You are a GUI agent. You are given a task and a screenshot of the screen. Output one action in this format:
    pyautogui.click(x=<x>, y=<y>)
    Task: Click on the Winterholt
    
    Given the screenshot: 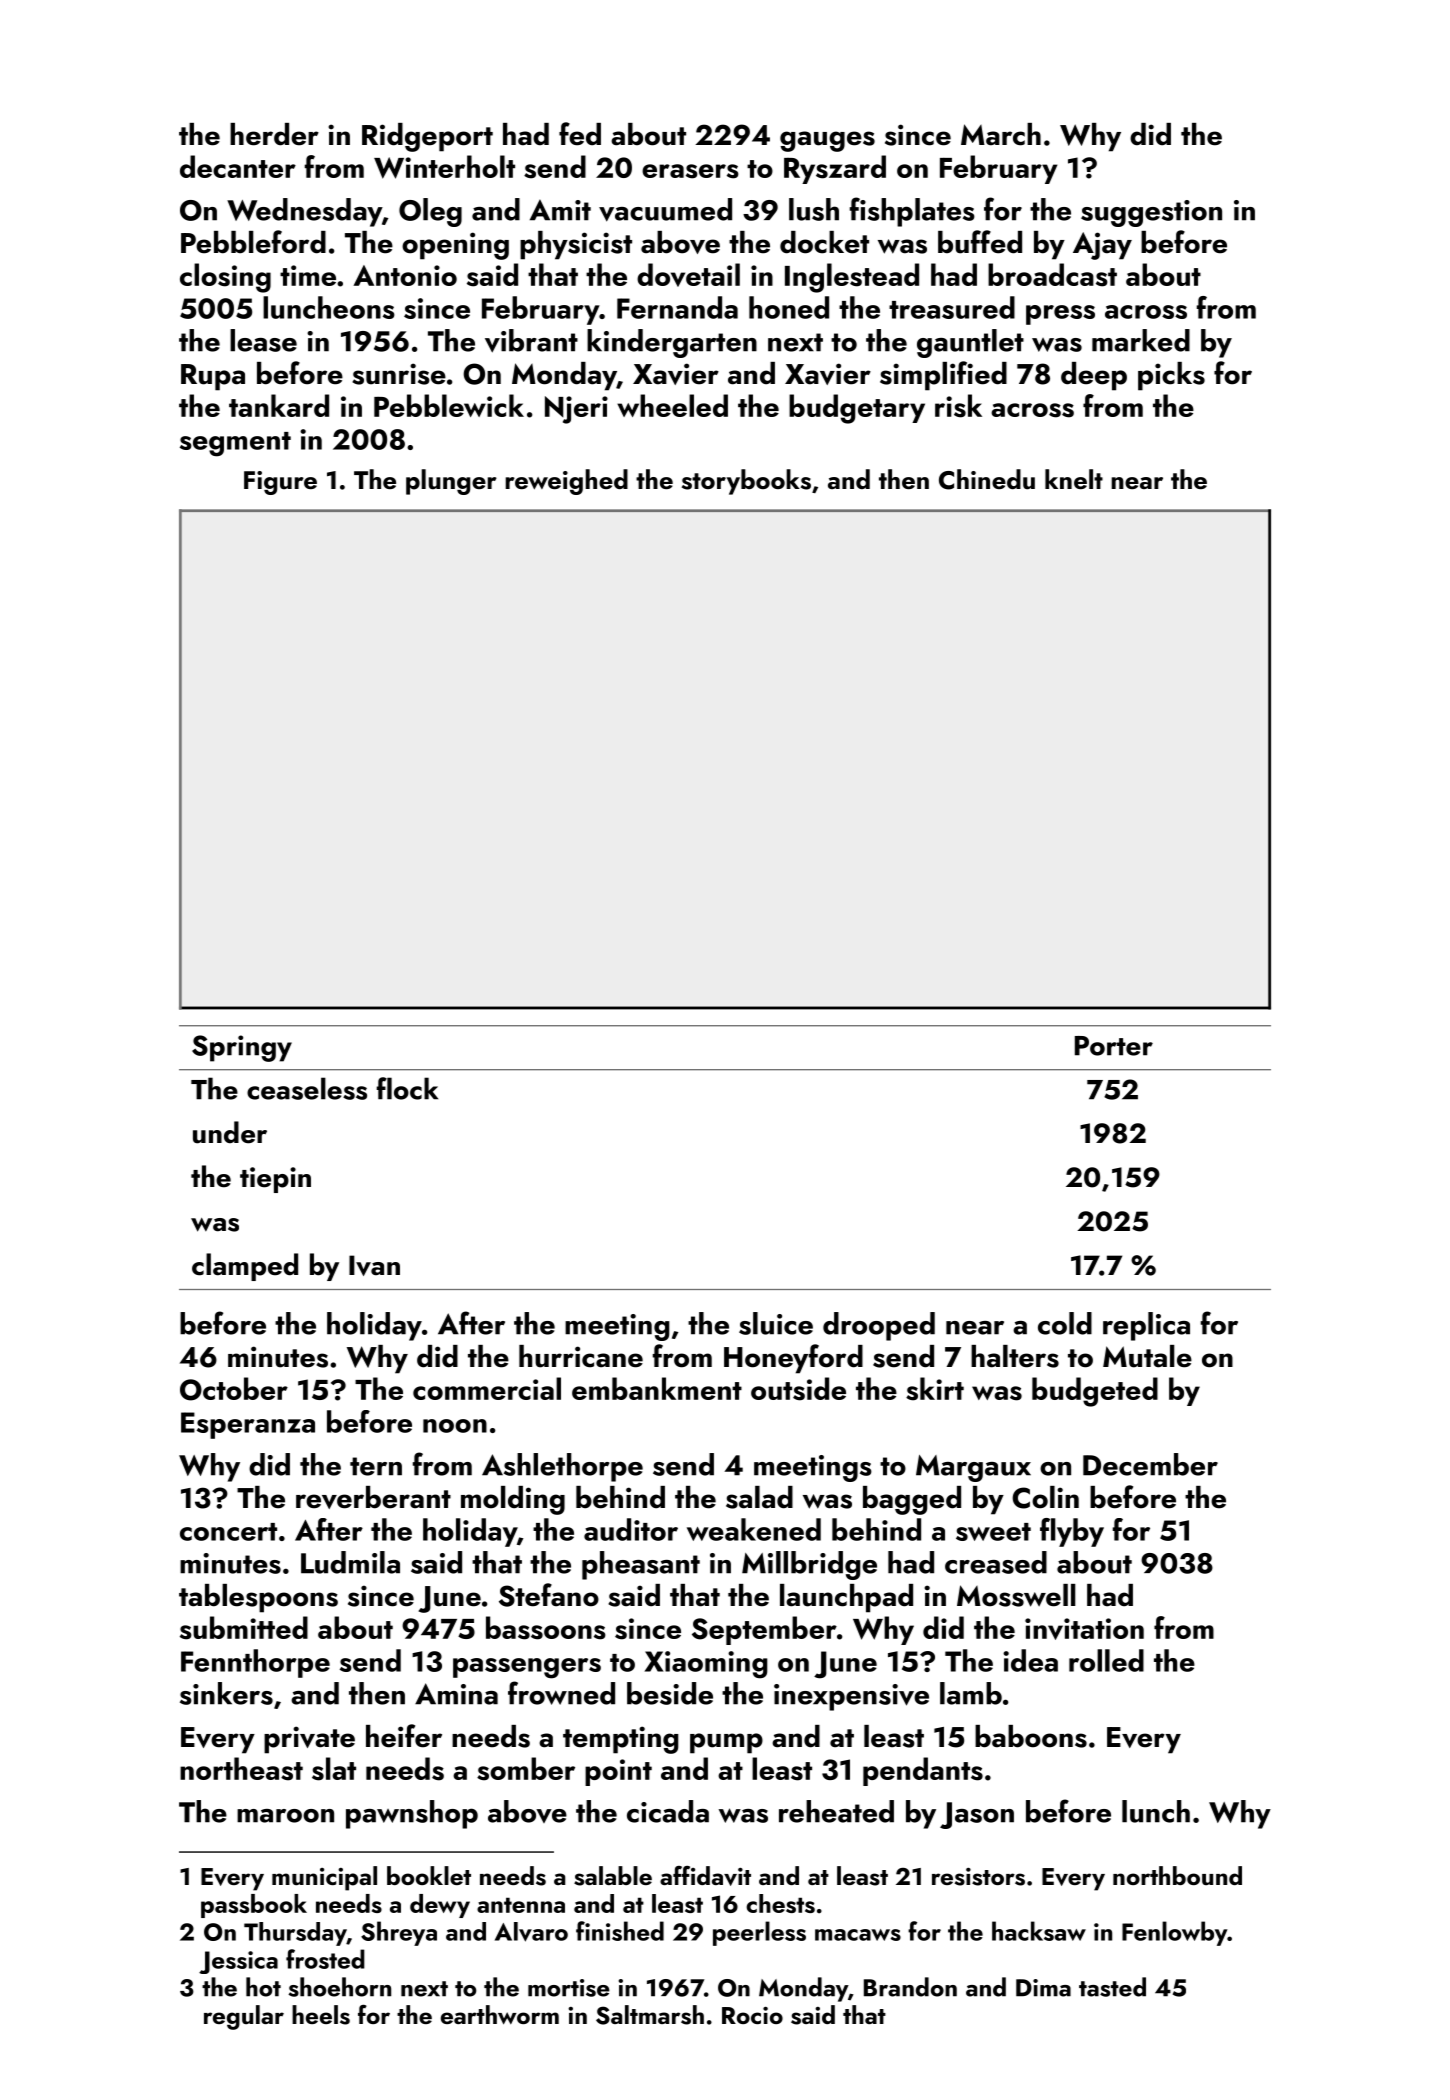 What is the action you would take?
    pyautogui.click(x=444, y=167)
